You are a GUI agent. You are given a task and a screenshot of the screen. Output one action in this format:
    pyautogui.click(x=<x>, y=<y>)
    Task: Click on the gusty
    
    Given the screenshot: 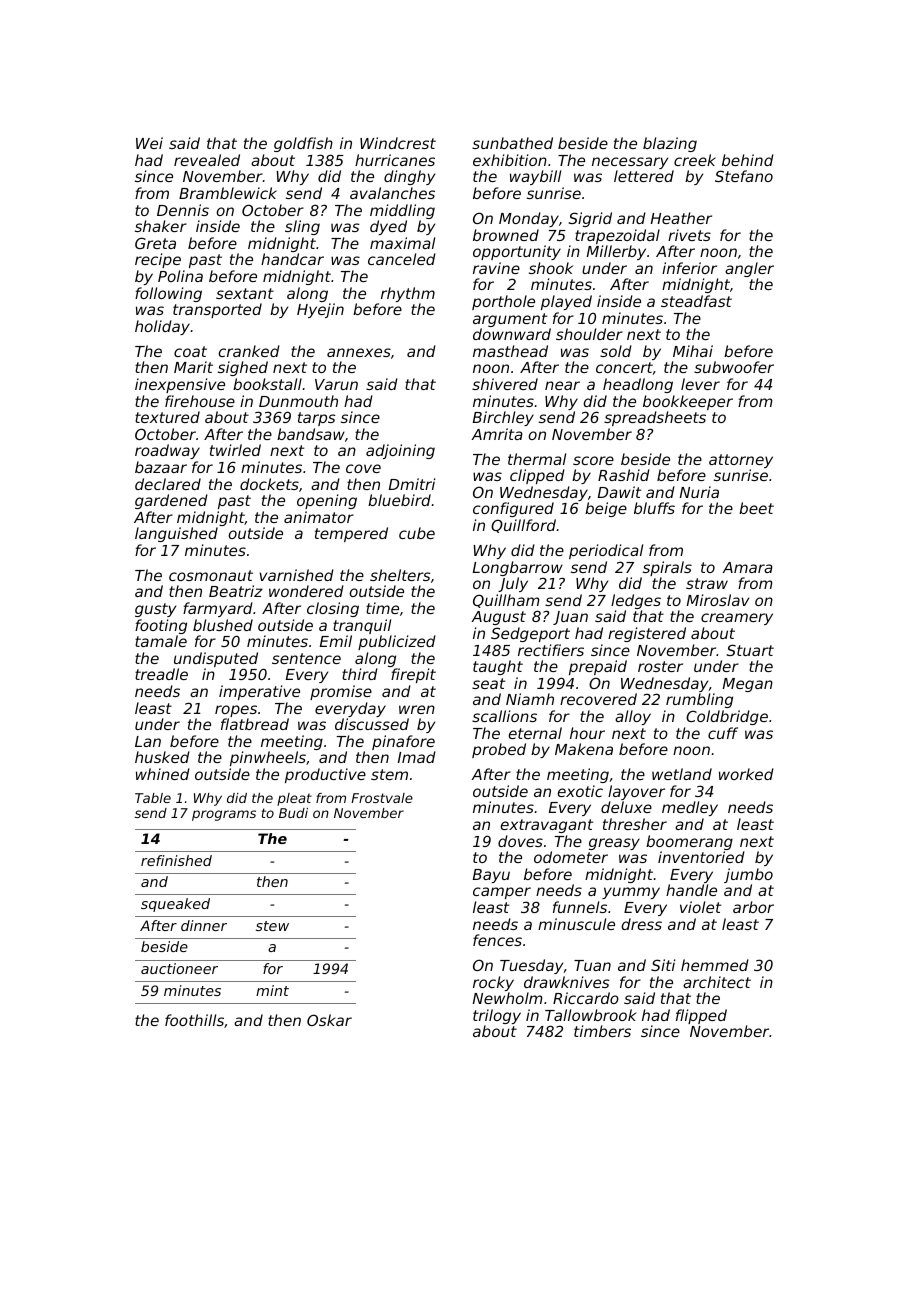 What is the action you would take?
    pyautogui.click(x=155, y=610)
